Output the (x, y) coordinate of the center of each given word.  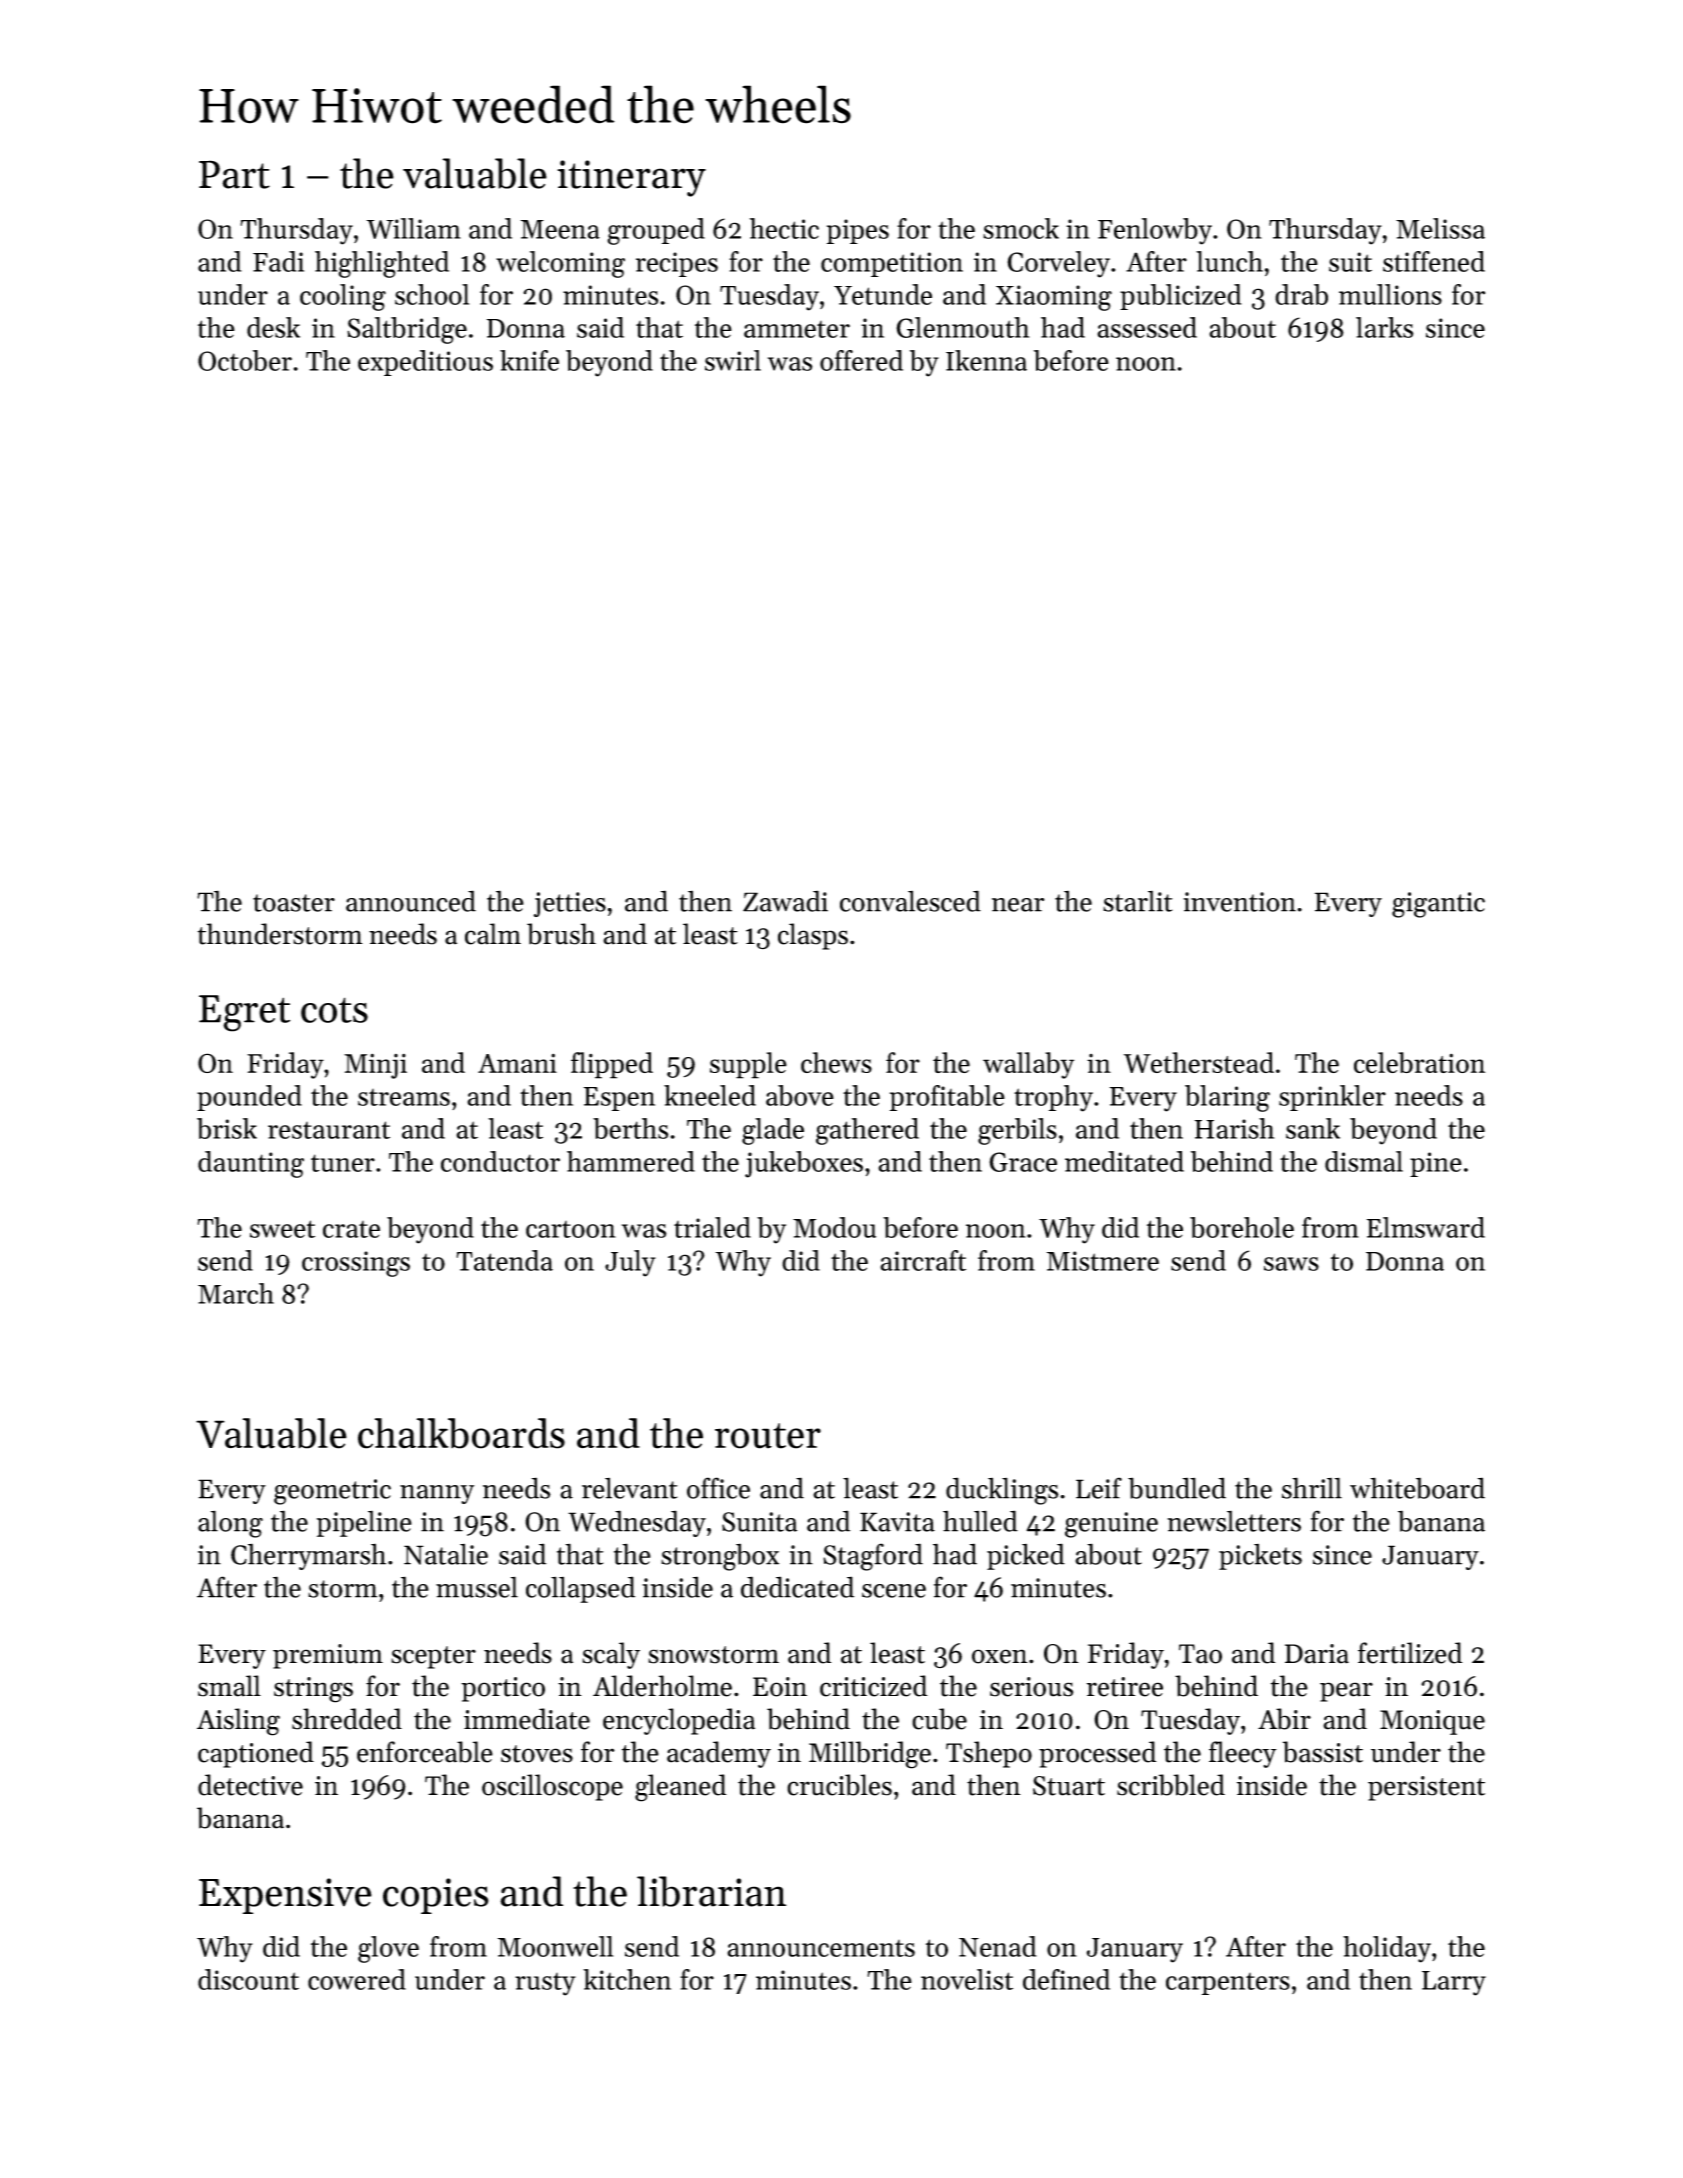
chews (836, 1062)
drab (1301, 294)
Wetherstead (1199, 1062)
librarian (711, 1891)
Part (234, 174)
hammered (631, 1161)
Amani (517, 1063)
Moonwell (555, 1946)
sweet (282, 1229)
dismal (1364, 1161)
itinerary (631, 178)
